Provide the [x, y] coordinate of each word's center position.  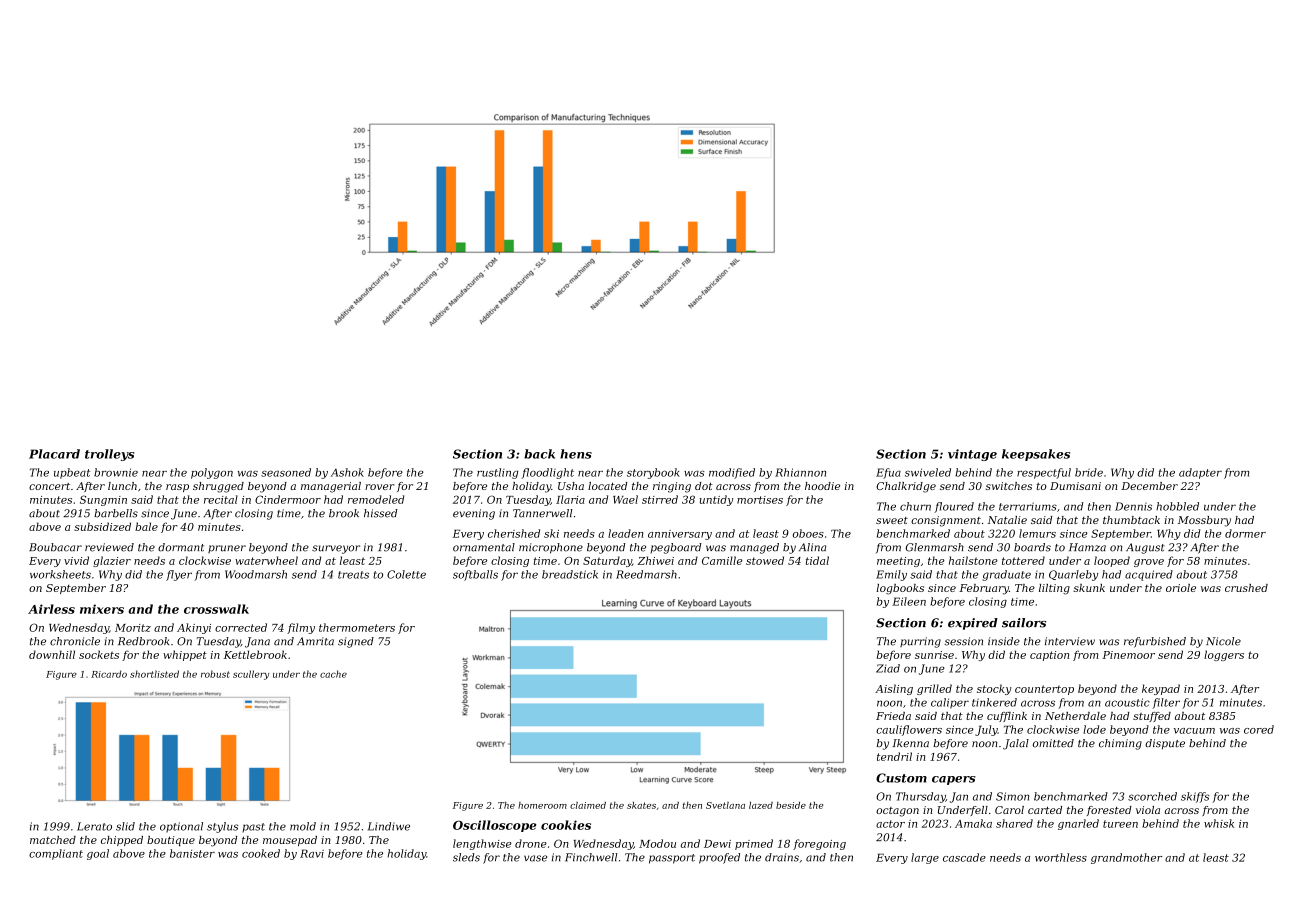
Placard [54, 454]
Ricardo [109, 674]
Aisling [894, 689]
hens [576, 454]
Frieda [893, 716]
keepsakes [1036, 455]
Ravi [312, 853]
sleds [466, 857]
